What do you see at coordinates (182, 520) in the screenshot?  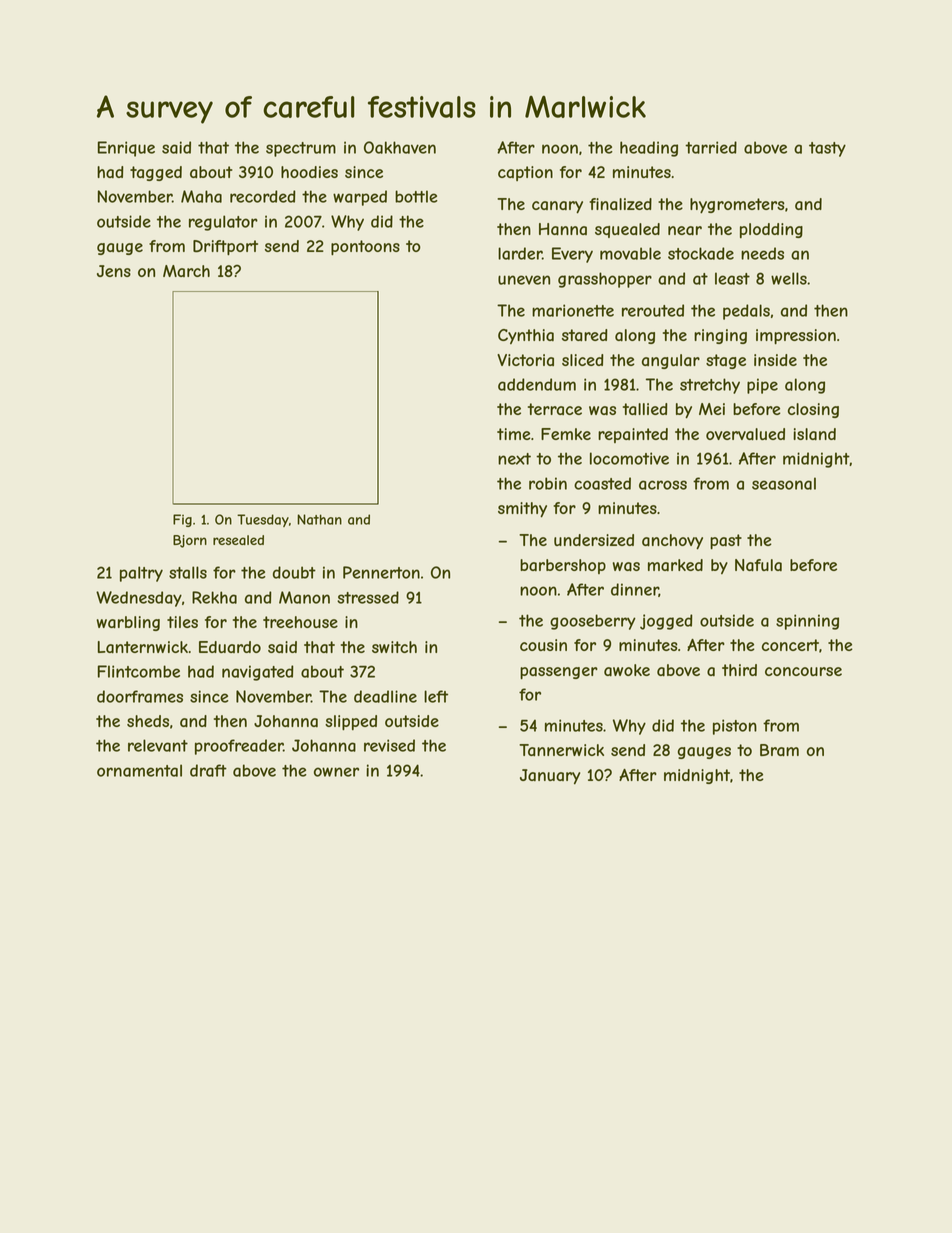 I see `Fig` at bounding box center [182, 520].
